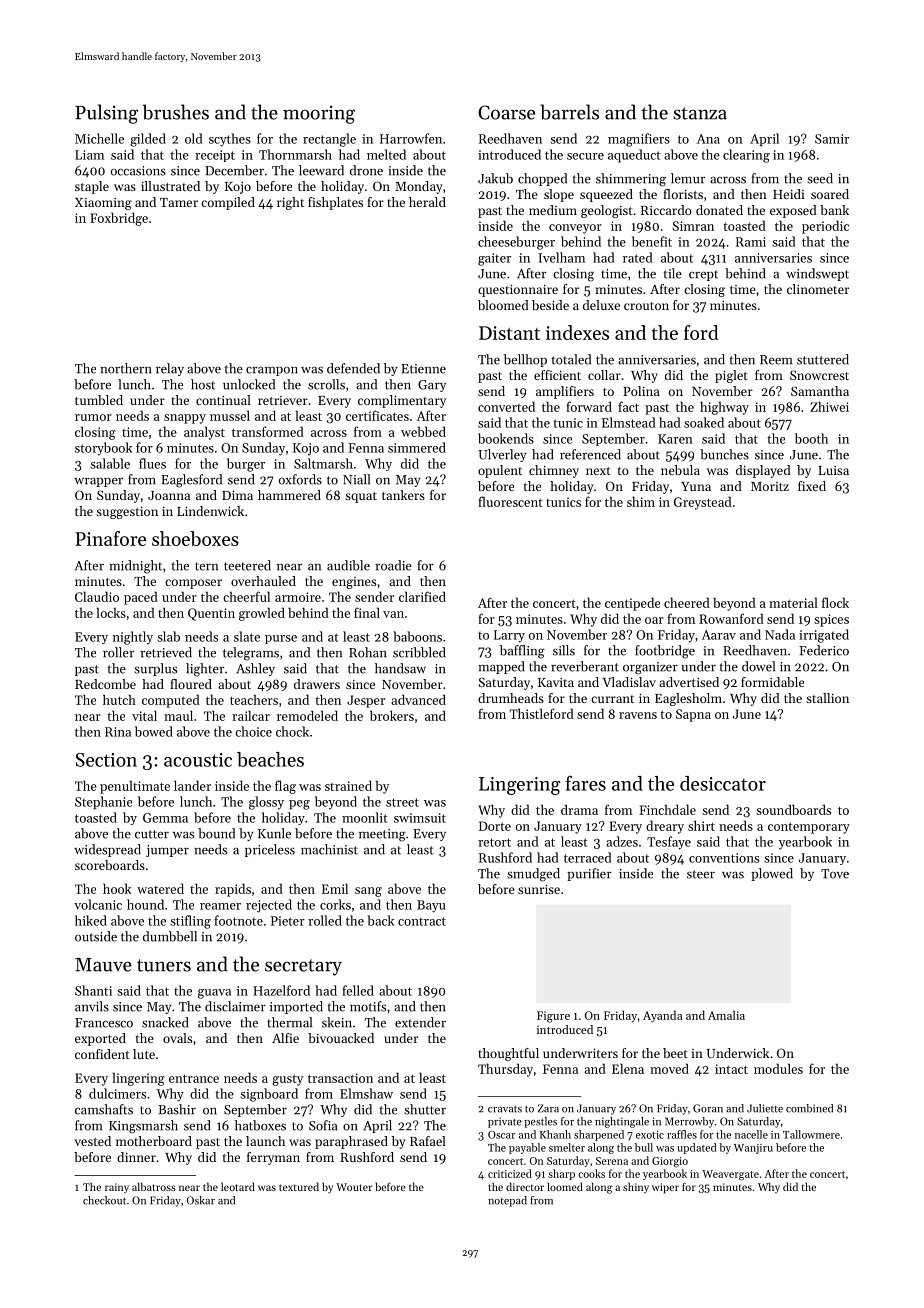 This screenshot has height=1308, width=924. What do you see at coordinates (319, 114) in the screenshot?
I see `mooring` at bounding box center [319, 114].
